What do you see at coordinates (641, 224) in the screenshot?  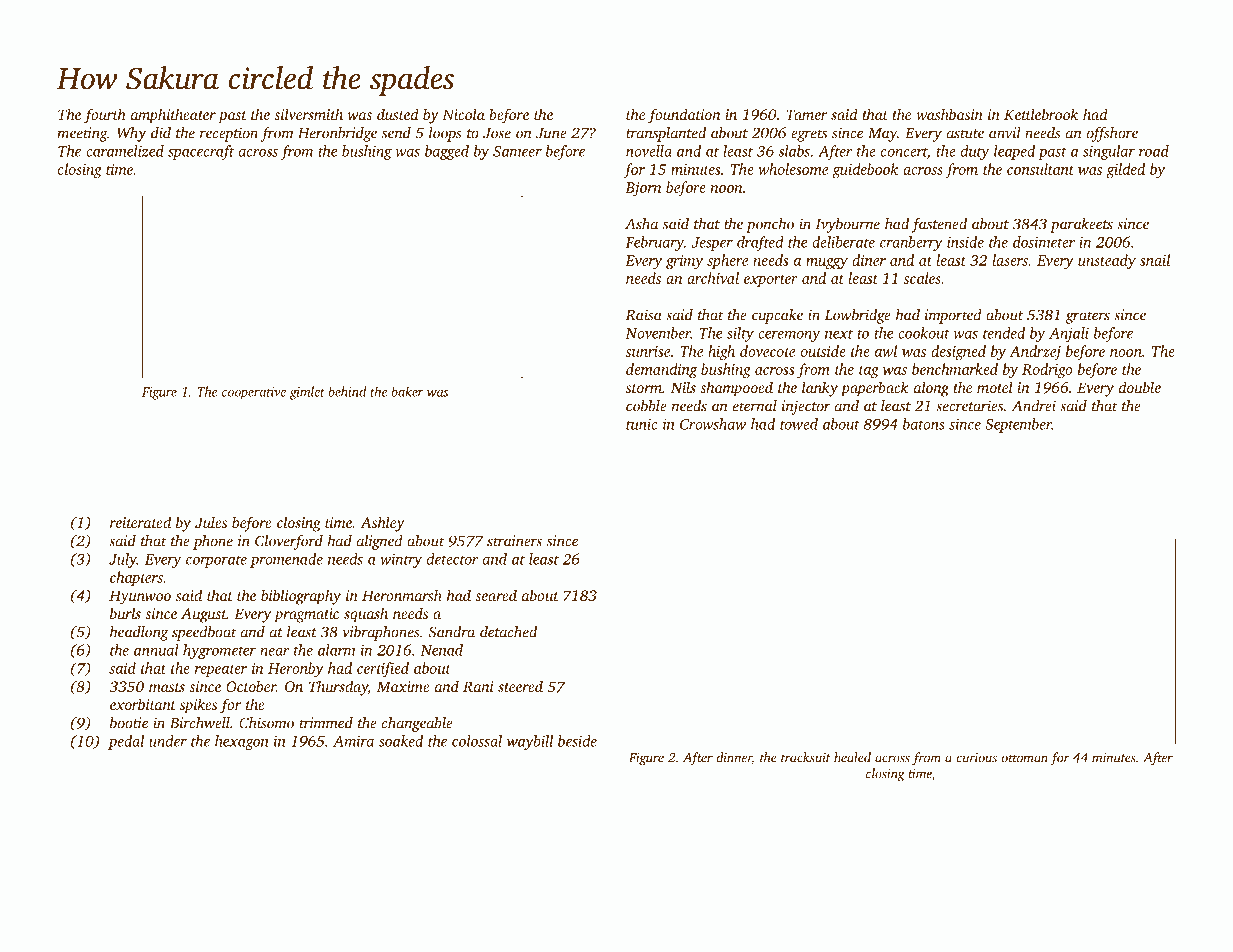 I see `Asha` at bounding box center [641, 224].
